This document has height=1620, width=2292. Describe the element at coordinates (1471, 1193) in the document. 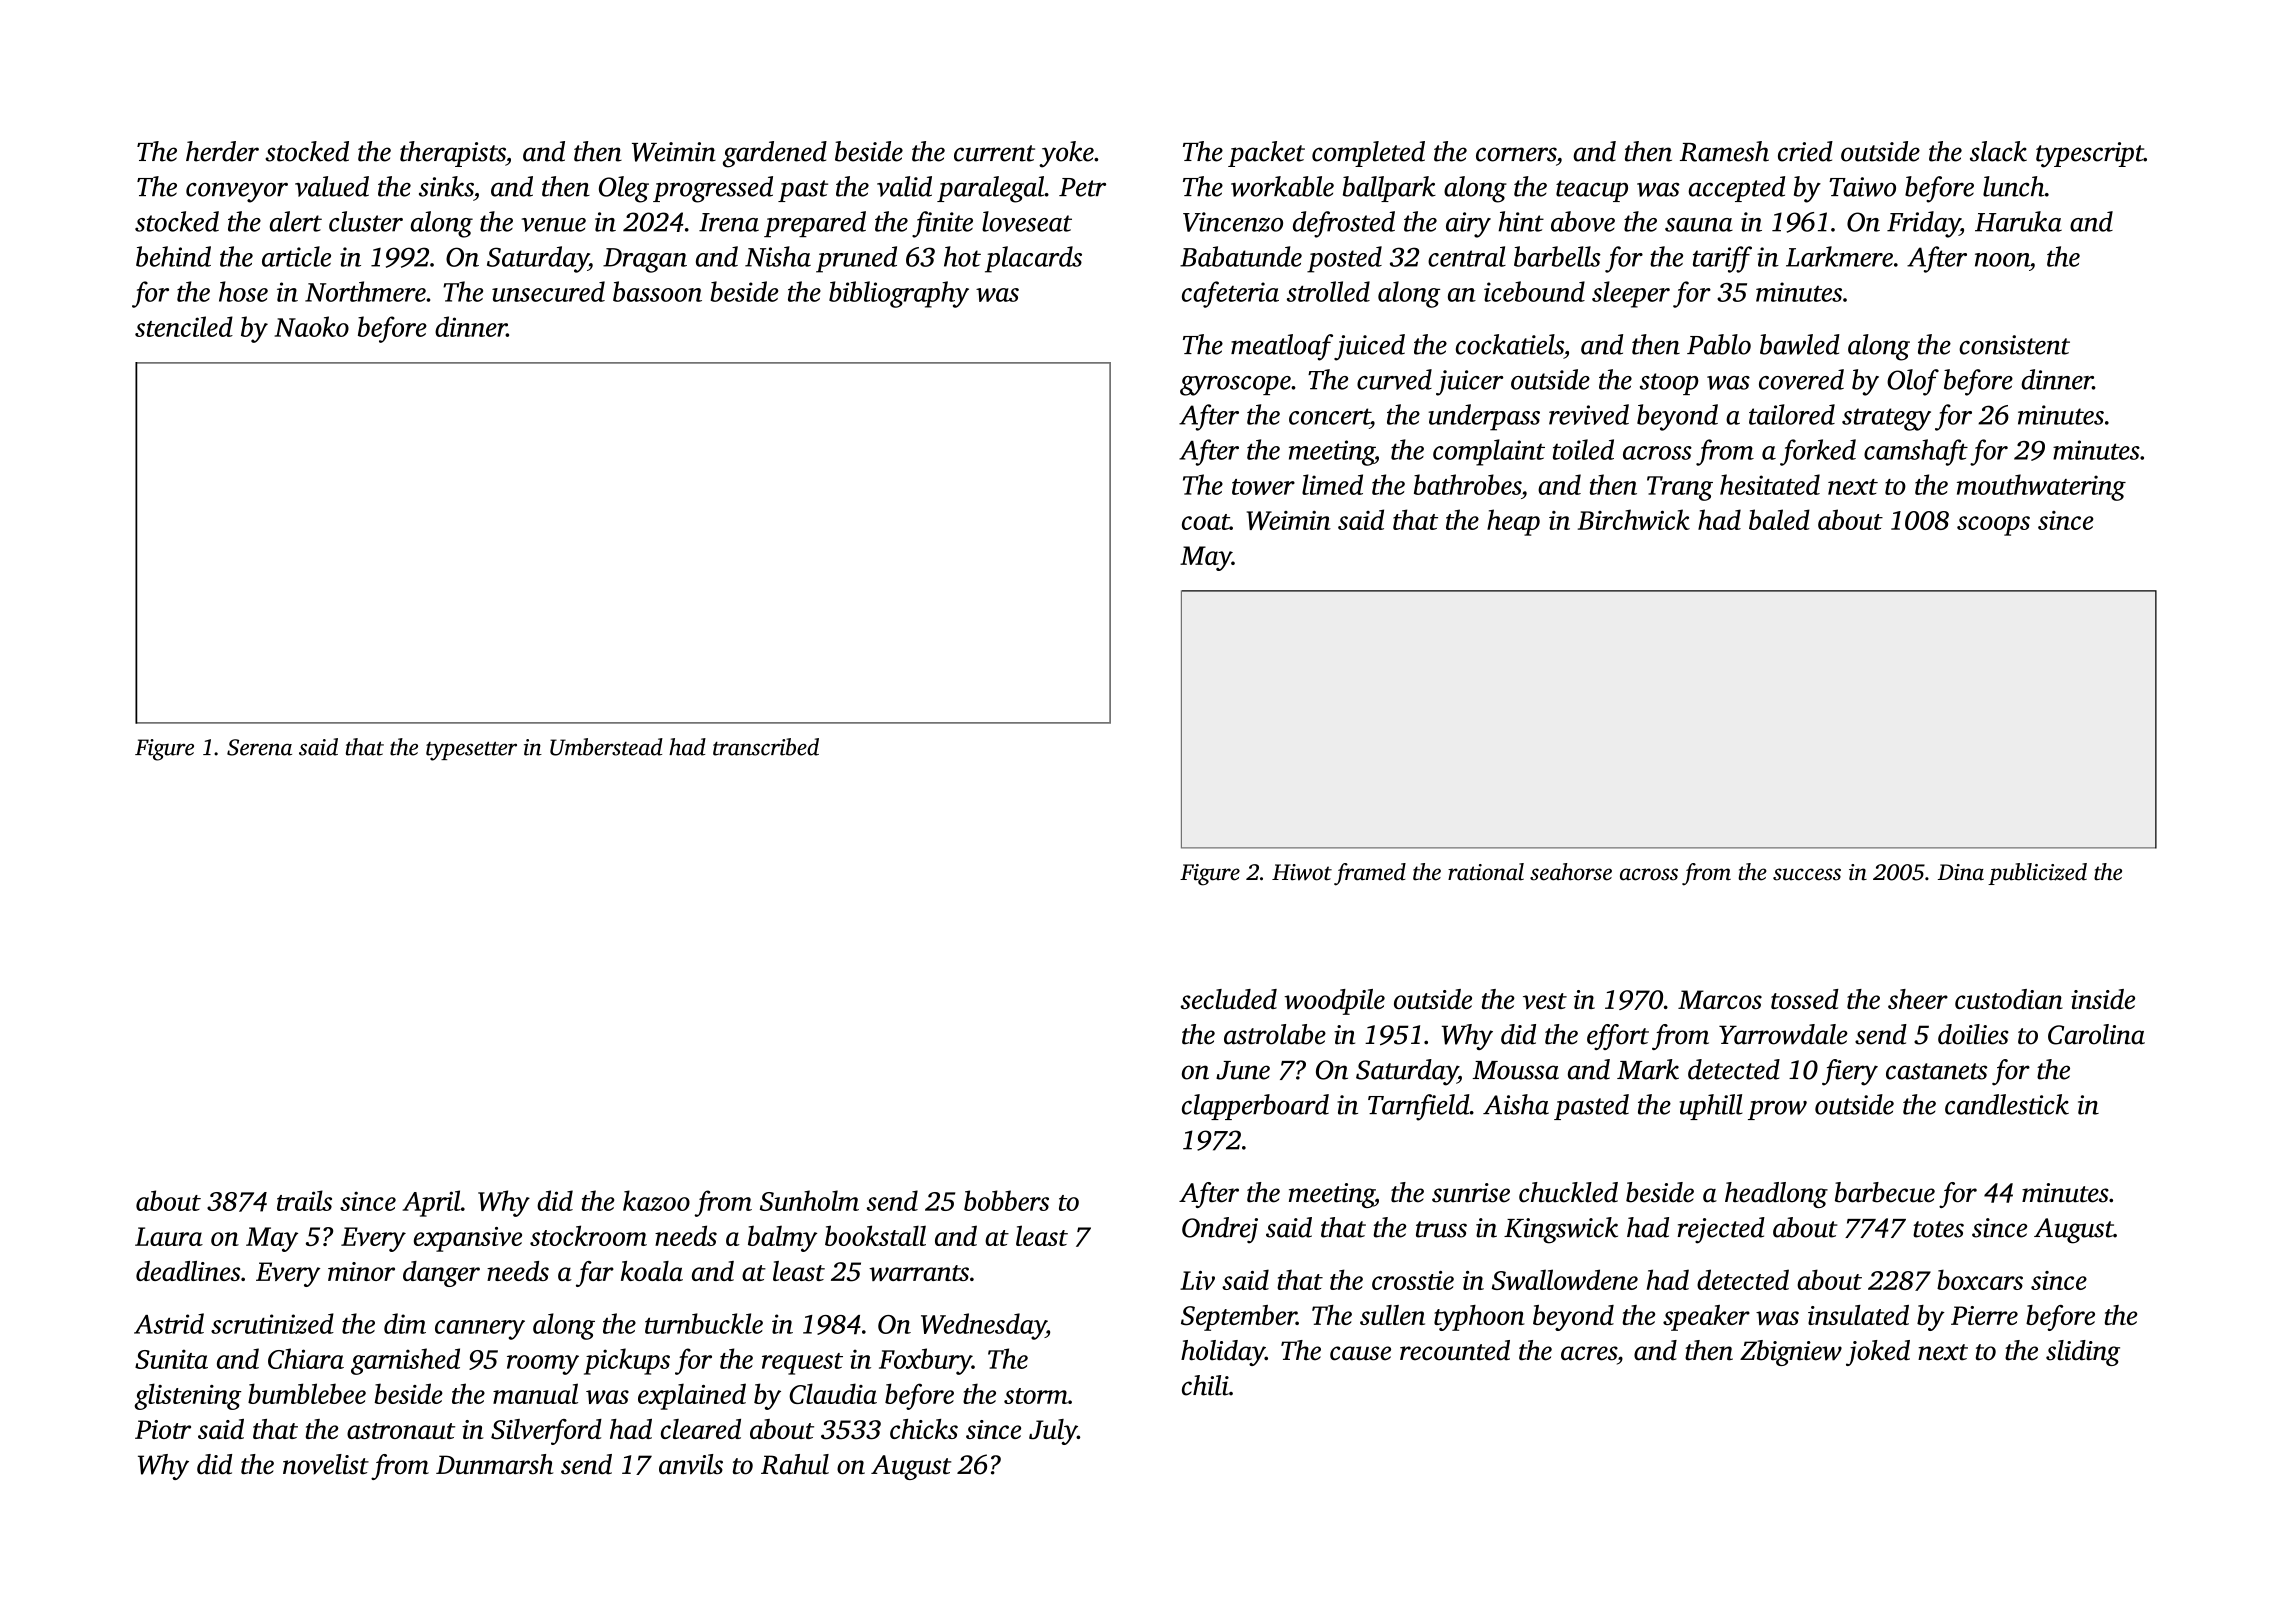

I see `sunrise` at that location.
